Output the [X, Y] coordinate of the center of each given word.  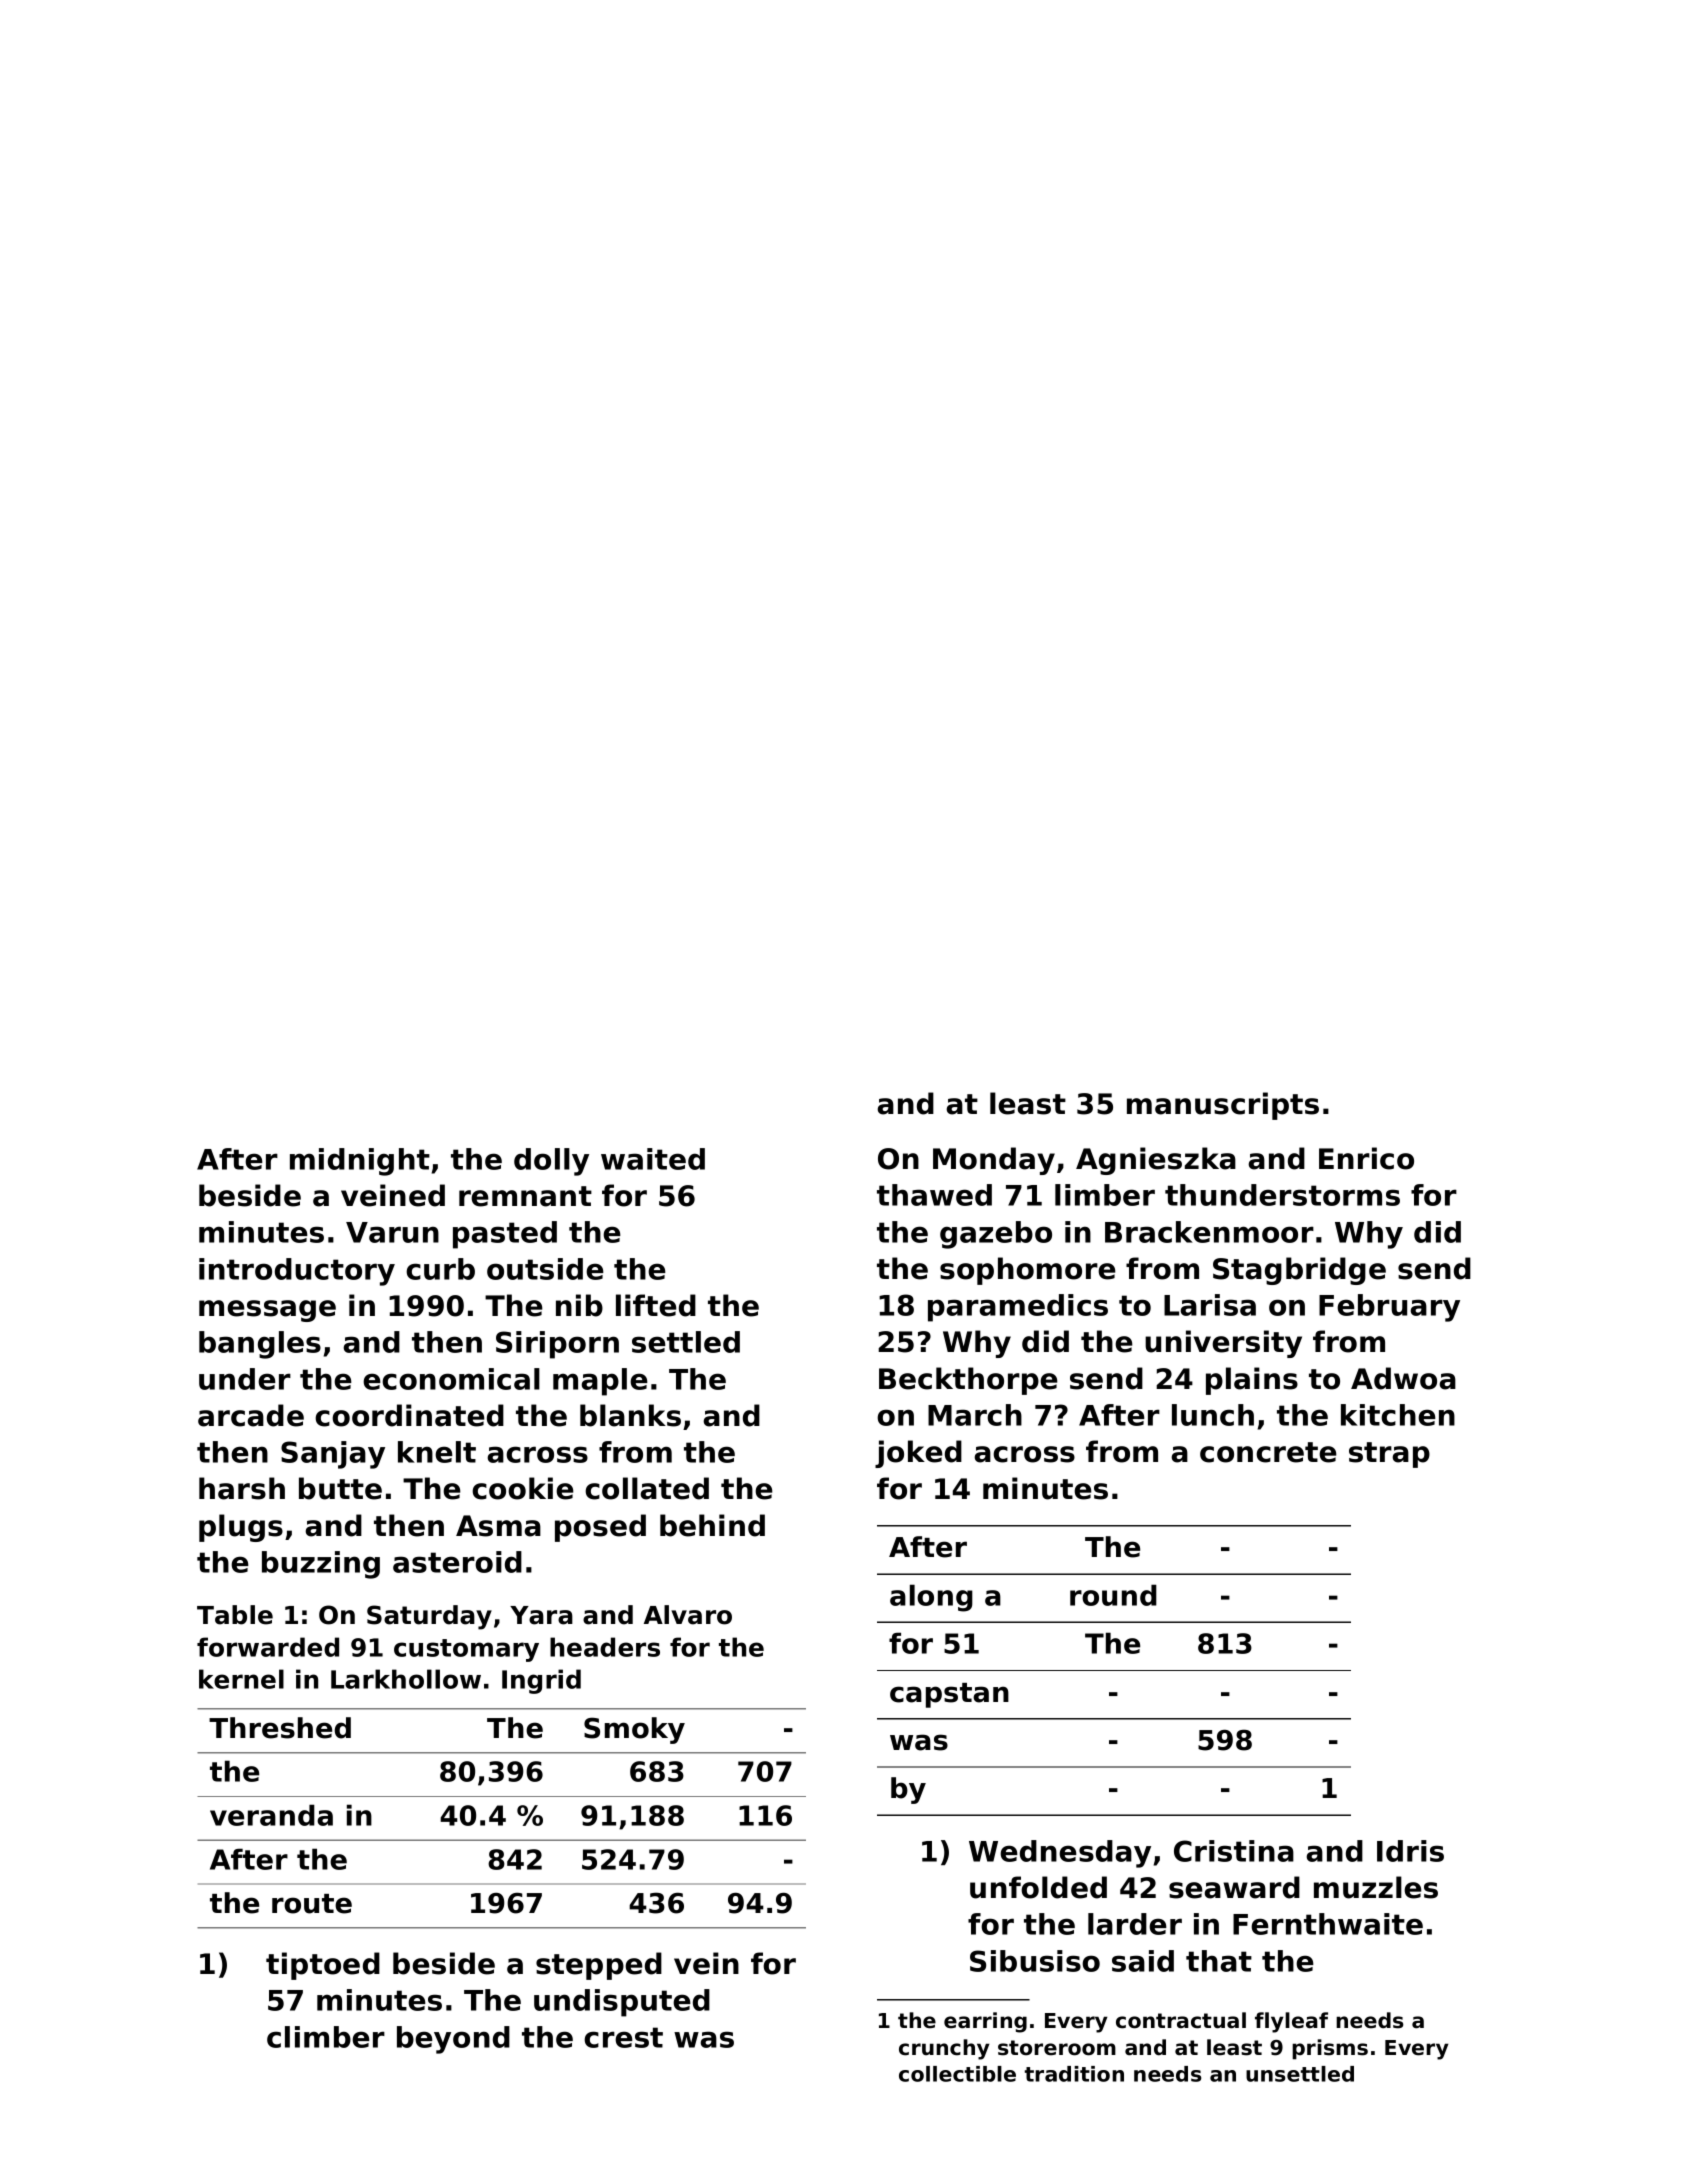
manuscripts [1223, 1106]
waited [653, 1159]
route [312, 1904]
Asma [498, 1526]
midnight [360, 1162]
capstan [949, 1695]
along [931, 1598]
